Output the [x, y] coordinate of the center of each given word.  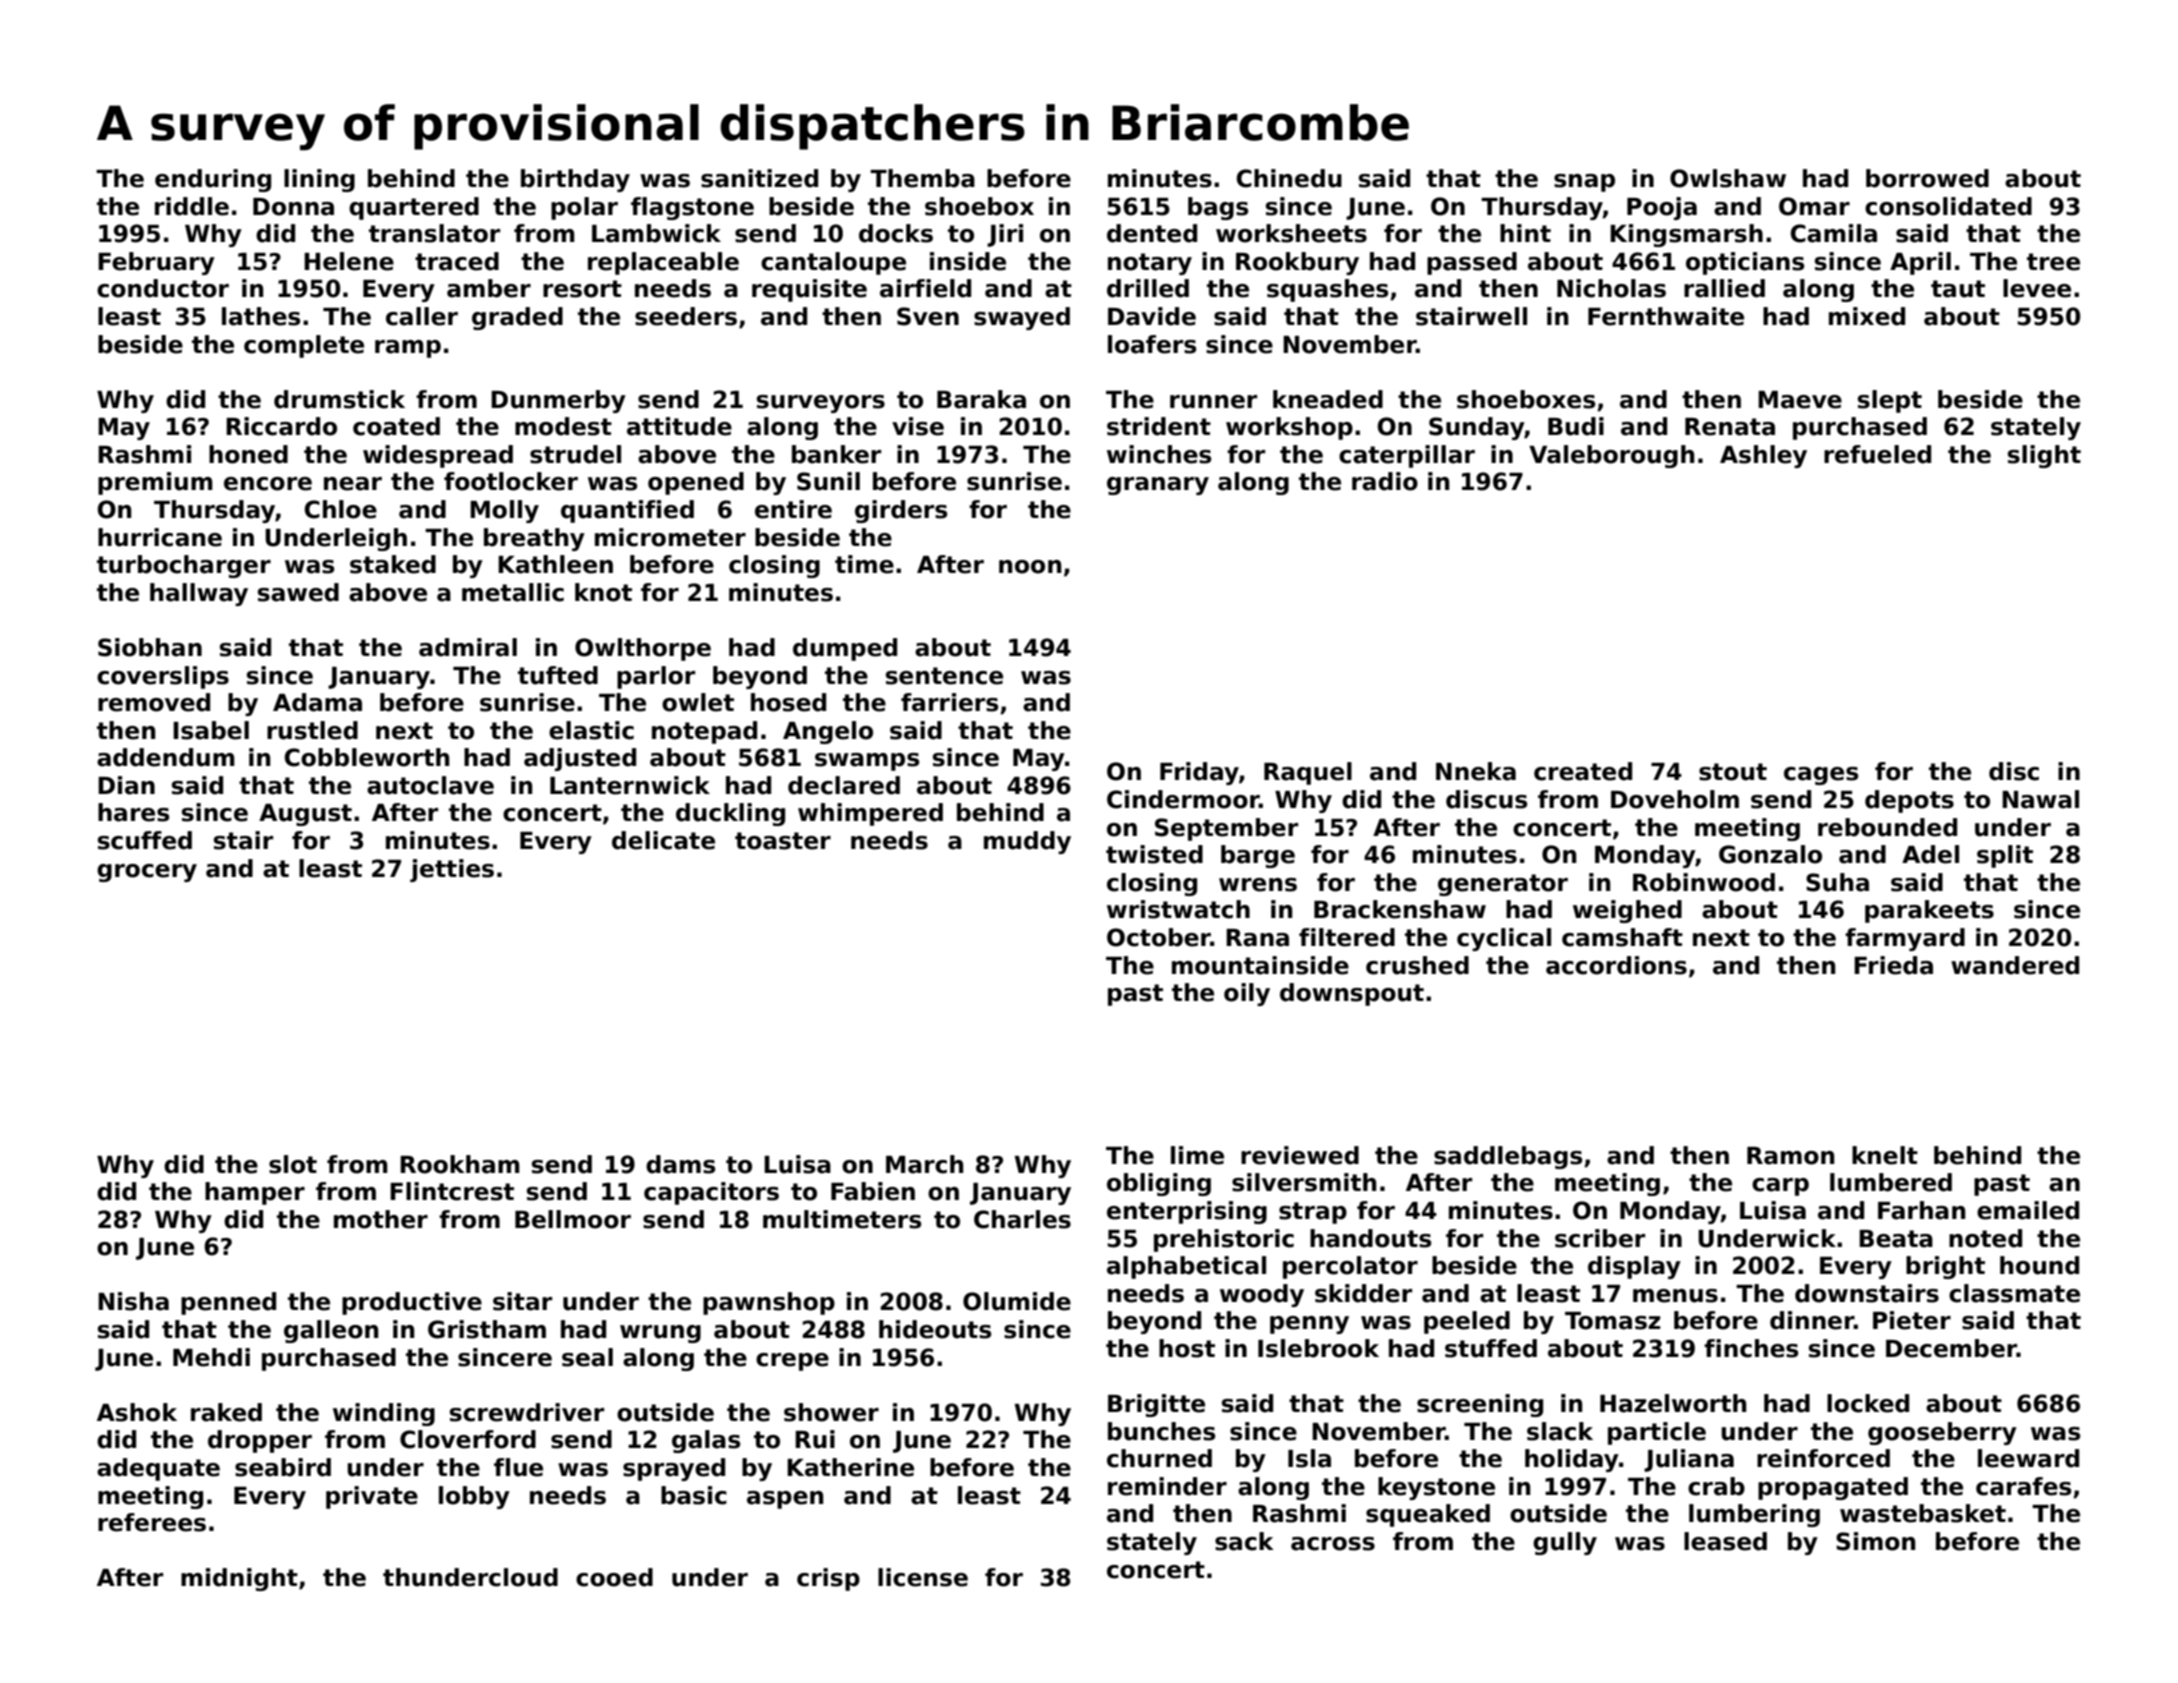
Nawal [2040, 799]
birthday [575, 180]
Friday [1199, 773]
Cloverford [468, 1439]
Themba [922, 178]
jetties [452, 870]
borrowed [1927, 178]
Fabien [873, 1191]
